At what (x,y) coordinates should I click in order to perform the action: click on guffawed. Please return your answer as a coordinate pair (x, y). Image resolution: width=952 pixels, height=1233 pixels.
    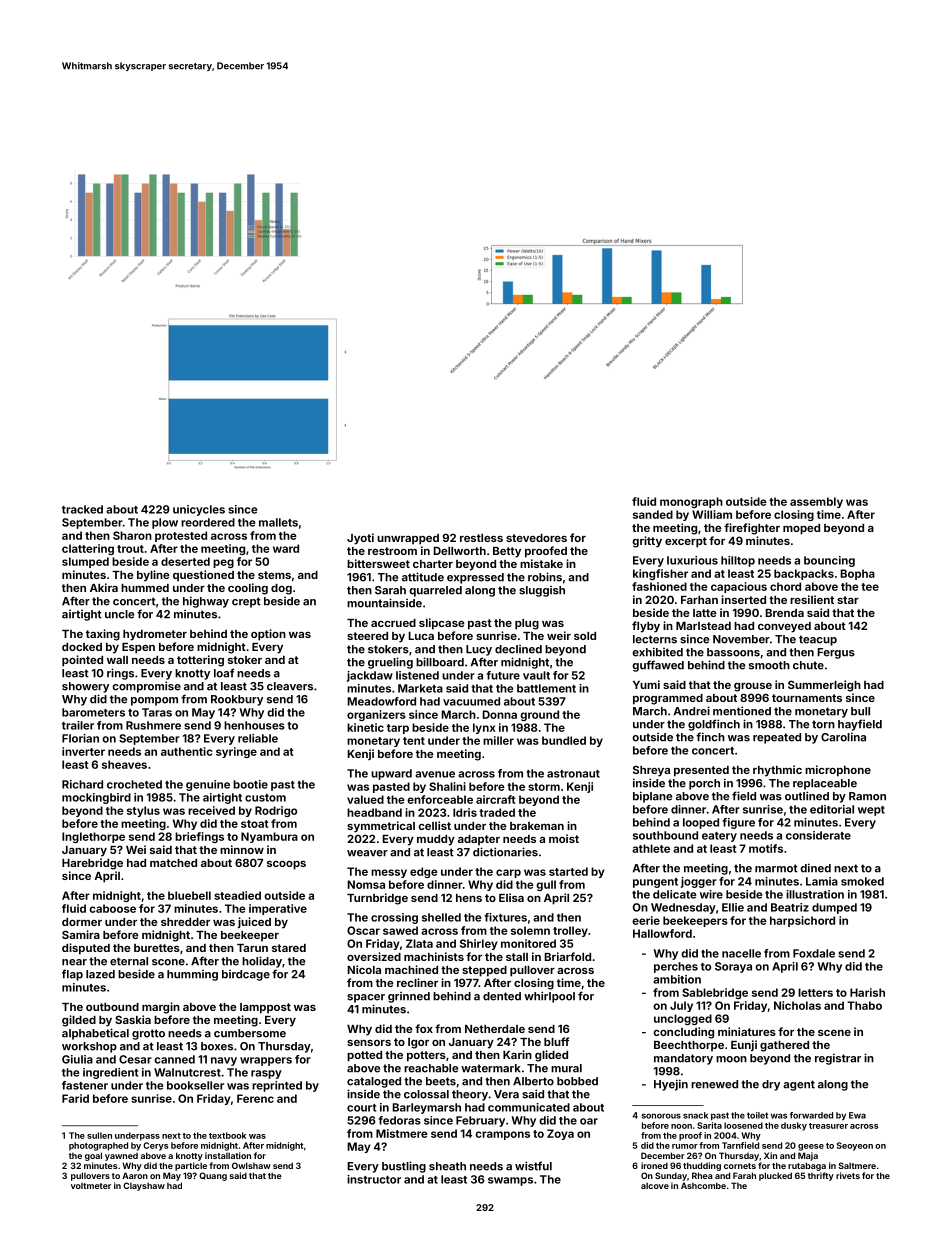
    Looking at the image, I should click on (658, 666).
